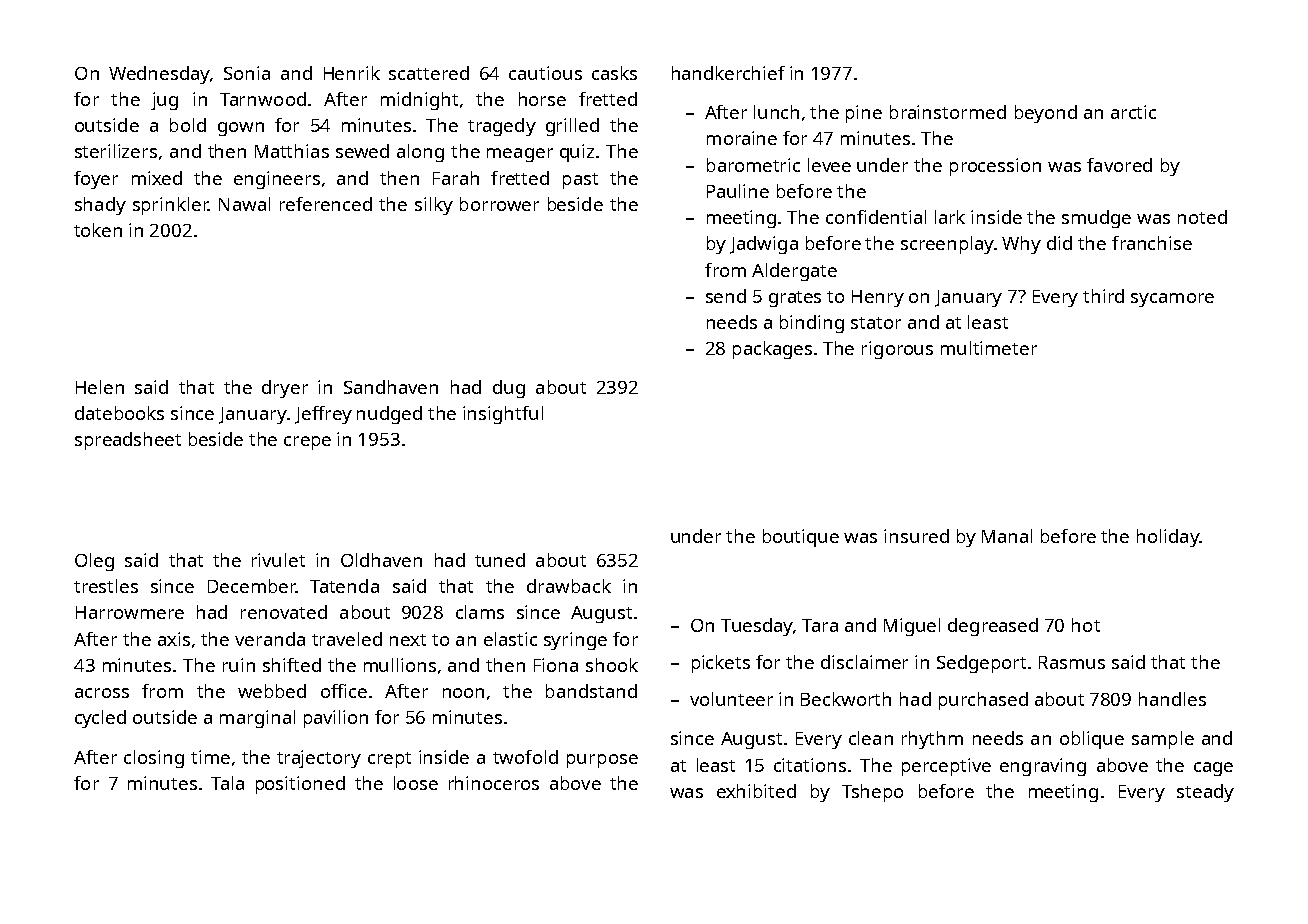  What do you see at coordinates (344, 586) in the screenshot?
I see `Tatenda` at bounding box center [344, 586].
